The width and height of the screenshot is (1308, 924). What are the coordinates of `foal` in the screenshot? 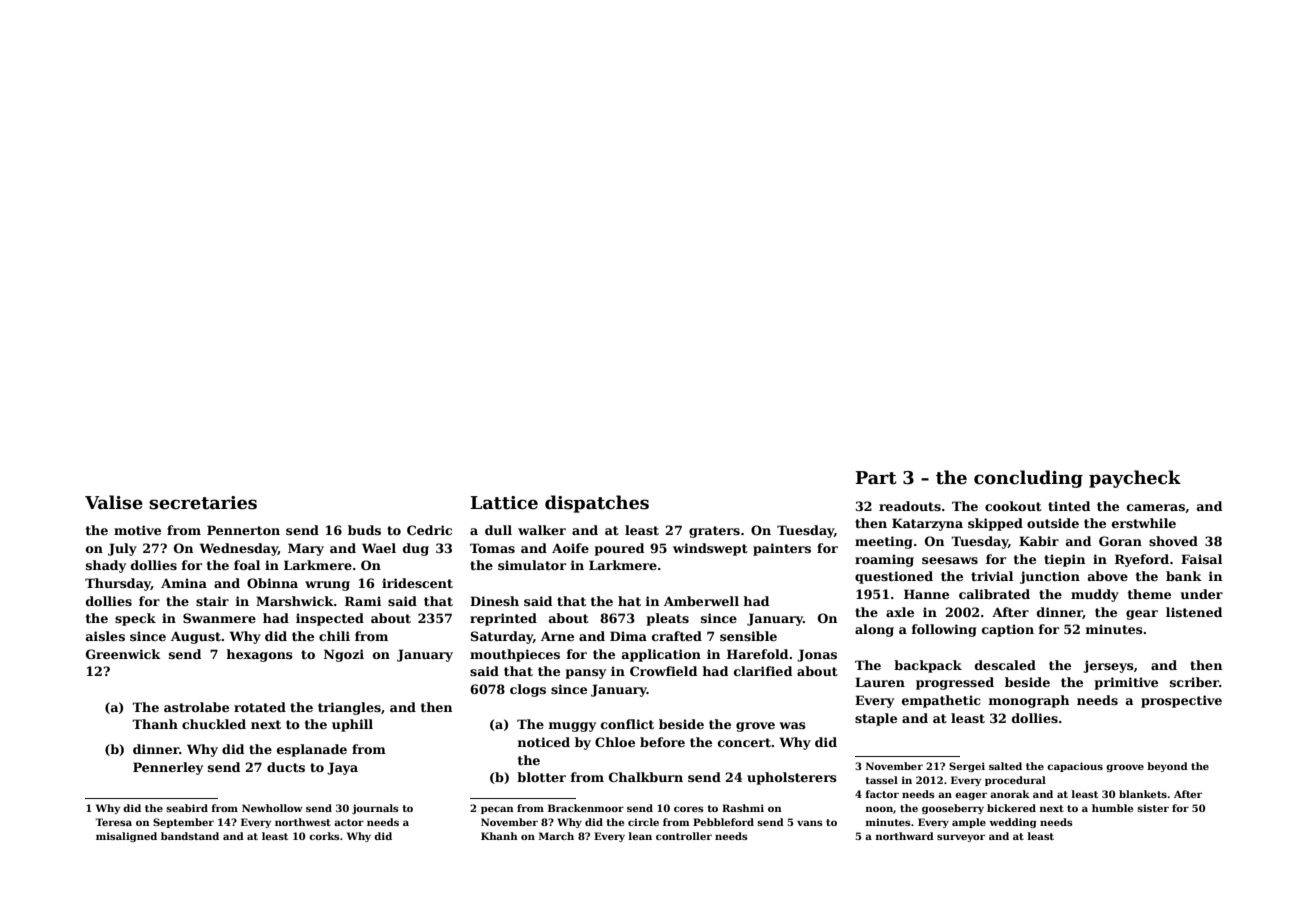 It's located at (247, 565).
